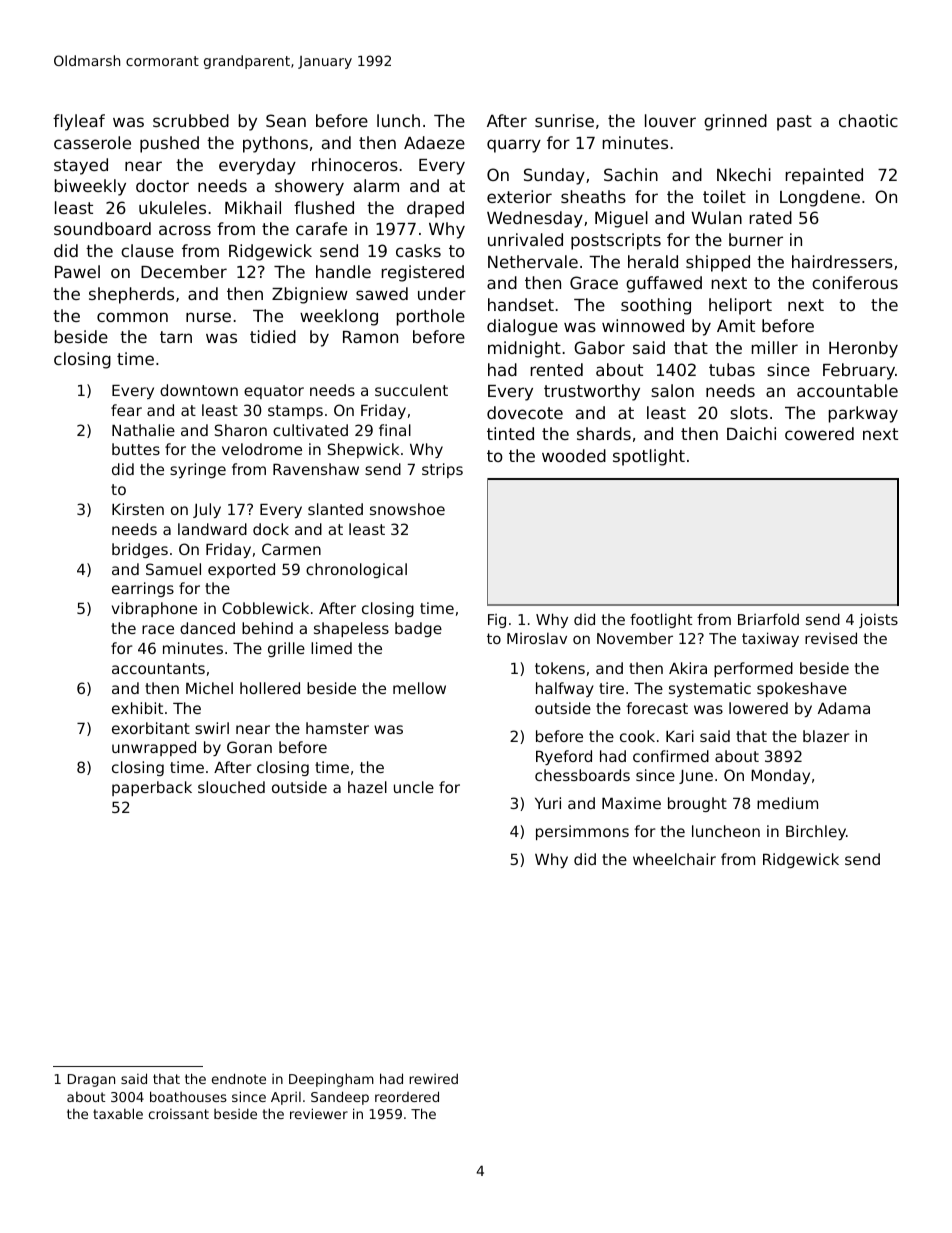 Image resolution: width=952 pixels, height=1233 pixels. What do you see at coordinates (732, 369) in the screenshot?
I see `tubas` at bounding box center [732, 369].
